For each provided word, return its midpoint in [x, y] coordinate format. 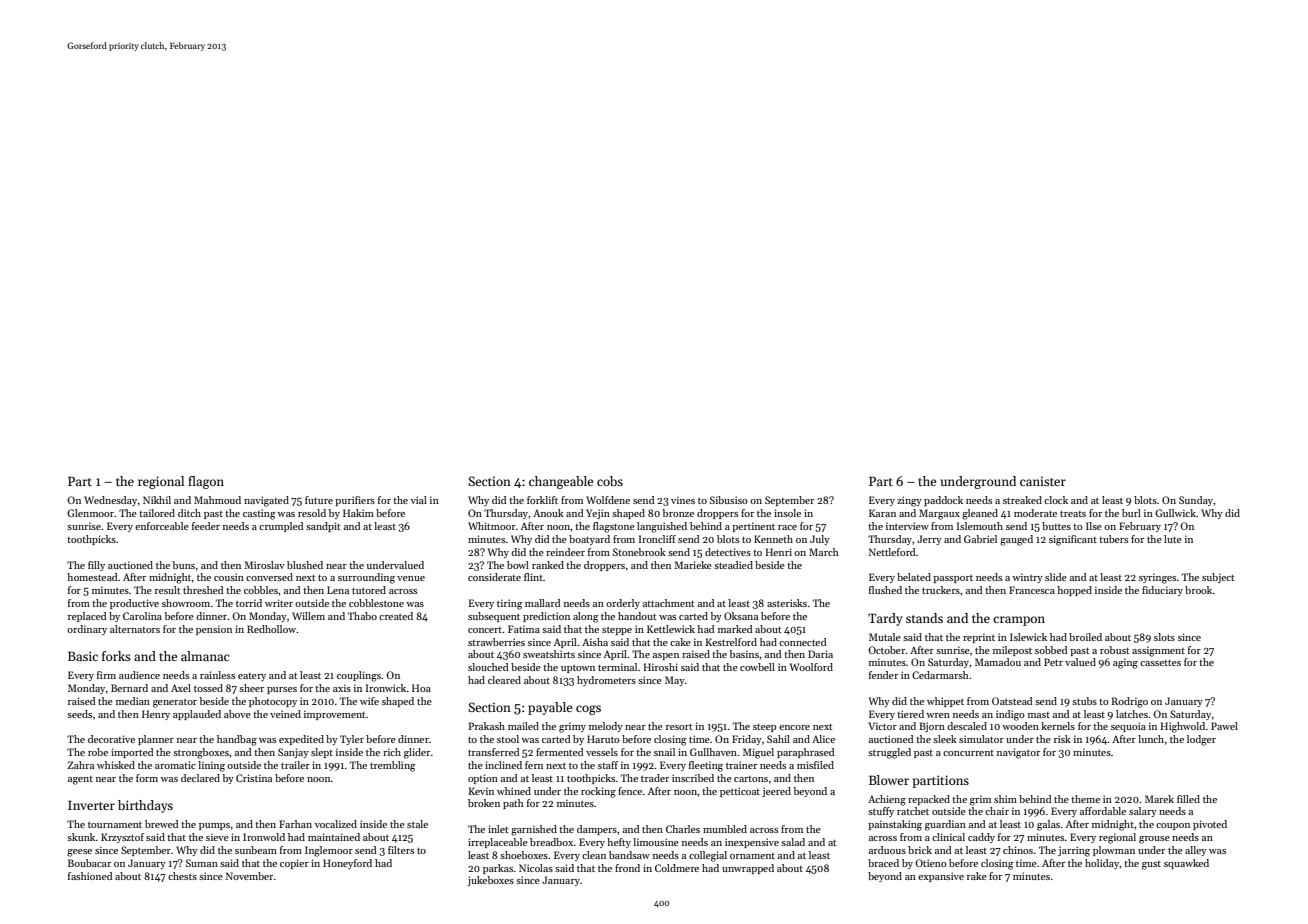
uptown [578, 669]
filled [1188, 799]
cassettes [1160, 663]
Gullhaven [713, 752]
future [319, 500]
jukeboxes [490, 881]
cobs [610, 481]
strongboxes [201, 753]
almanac [205, 656]
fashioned [90, 876]
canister [1043, 481]
